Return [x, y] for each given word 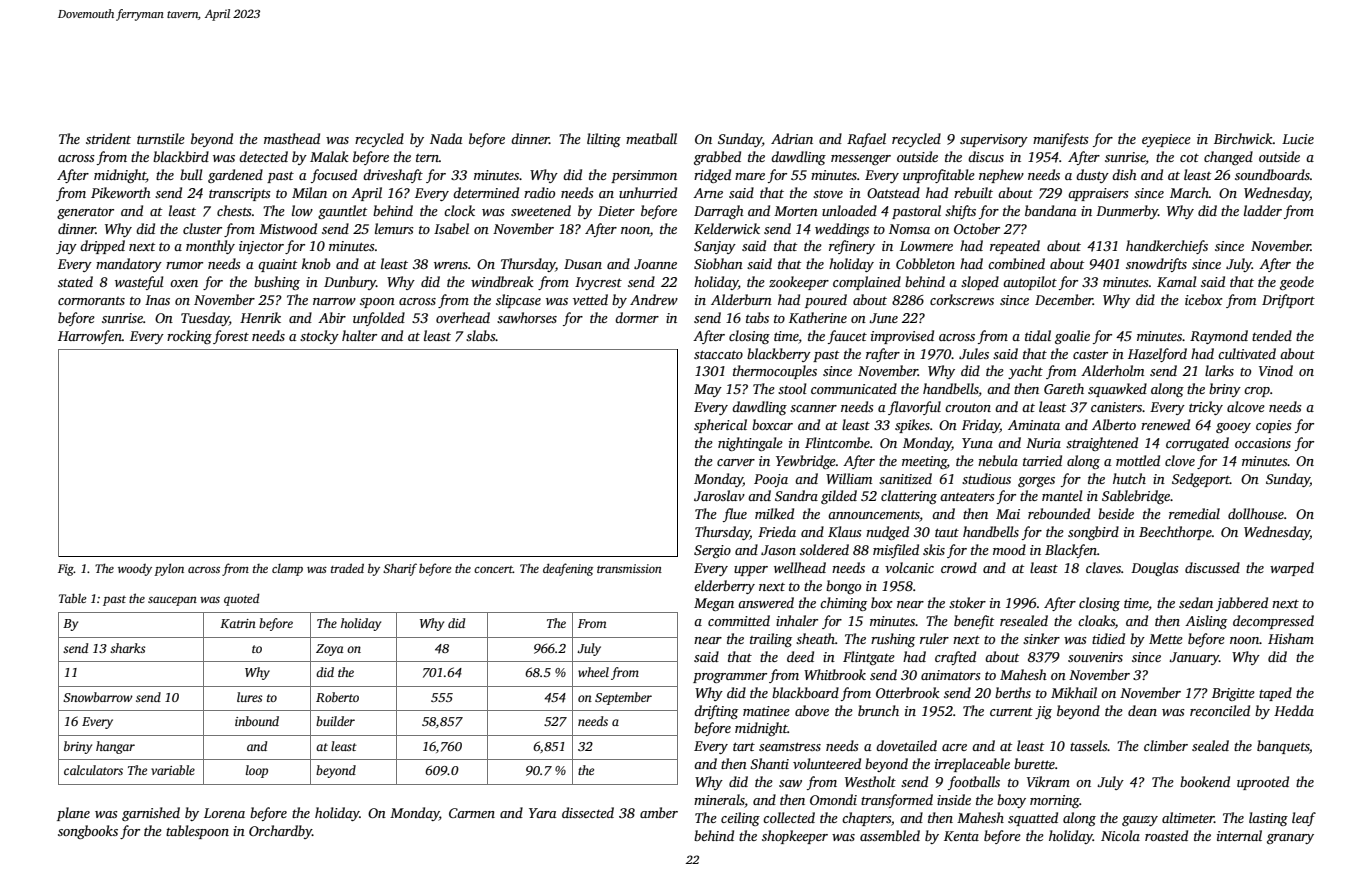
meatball [651, 138]
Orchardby [280, 832]
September [623, 698]
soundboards [1272, 174]
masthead [292, 138]
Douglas [1155, 569]
